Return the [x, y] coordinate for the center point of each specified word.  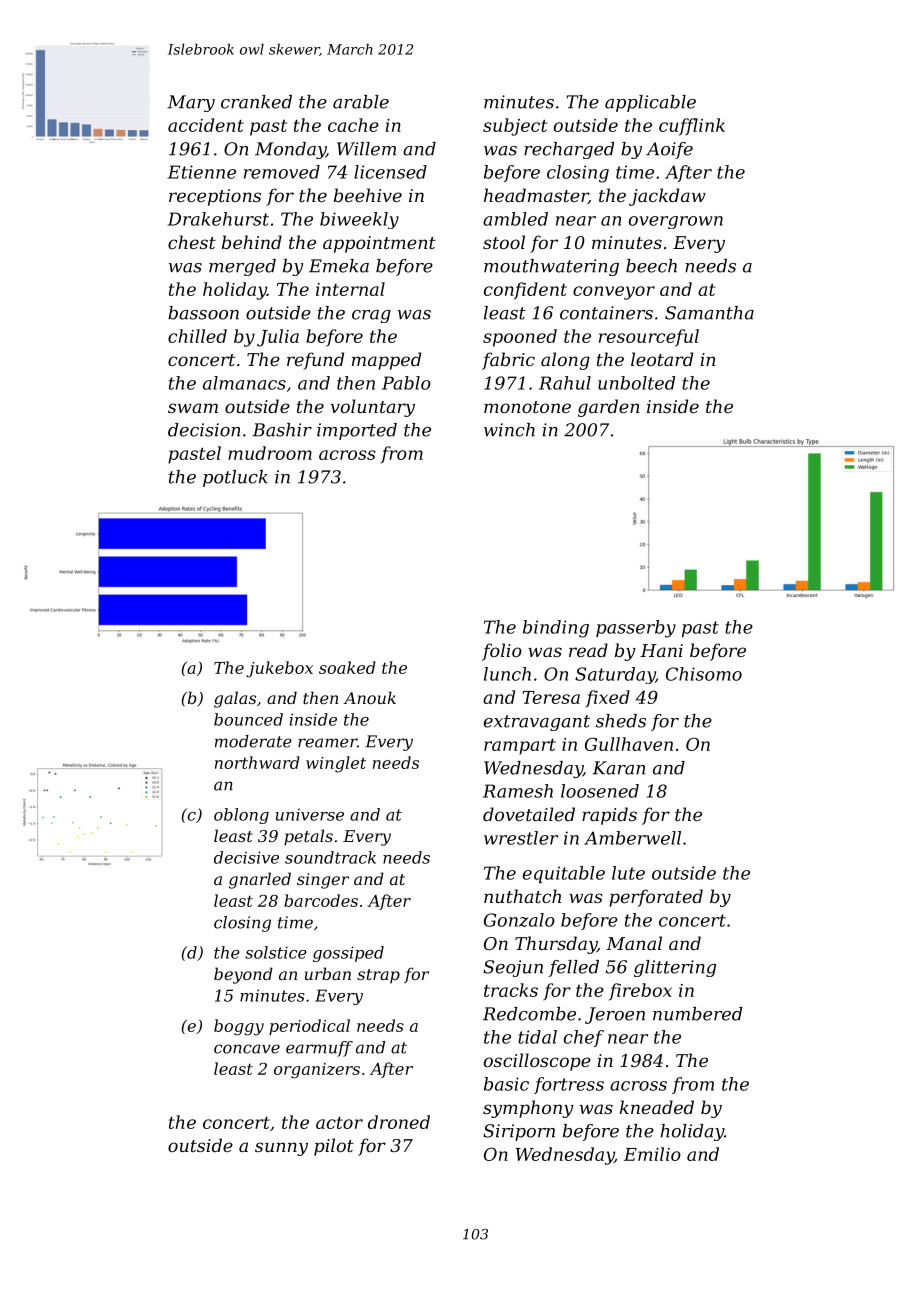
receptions [215, 197]
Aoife [669, 150]
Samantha [709, 313]
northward [257, 762]
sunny [281, 1149]
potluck [235, 478]
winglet [336, 764]
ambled [515, 219]
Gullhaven [629, 744]
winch [509, 430]
